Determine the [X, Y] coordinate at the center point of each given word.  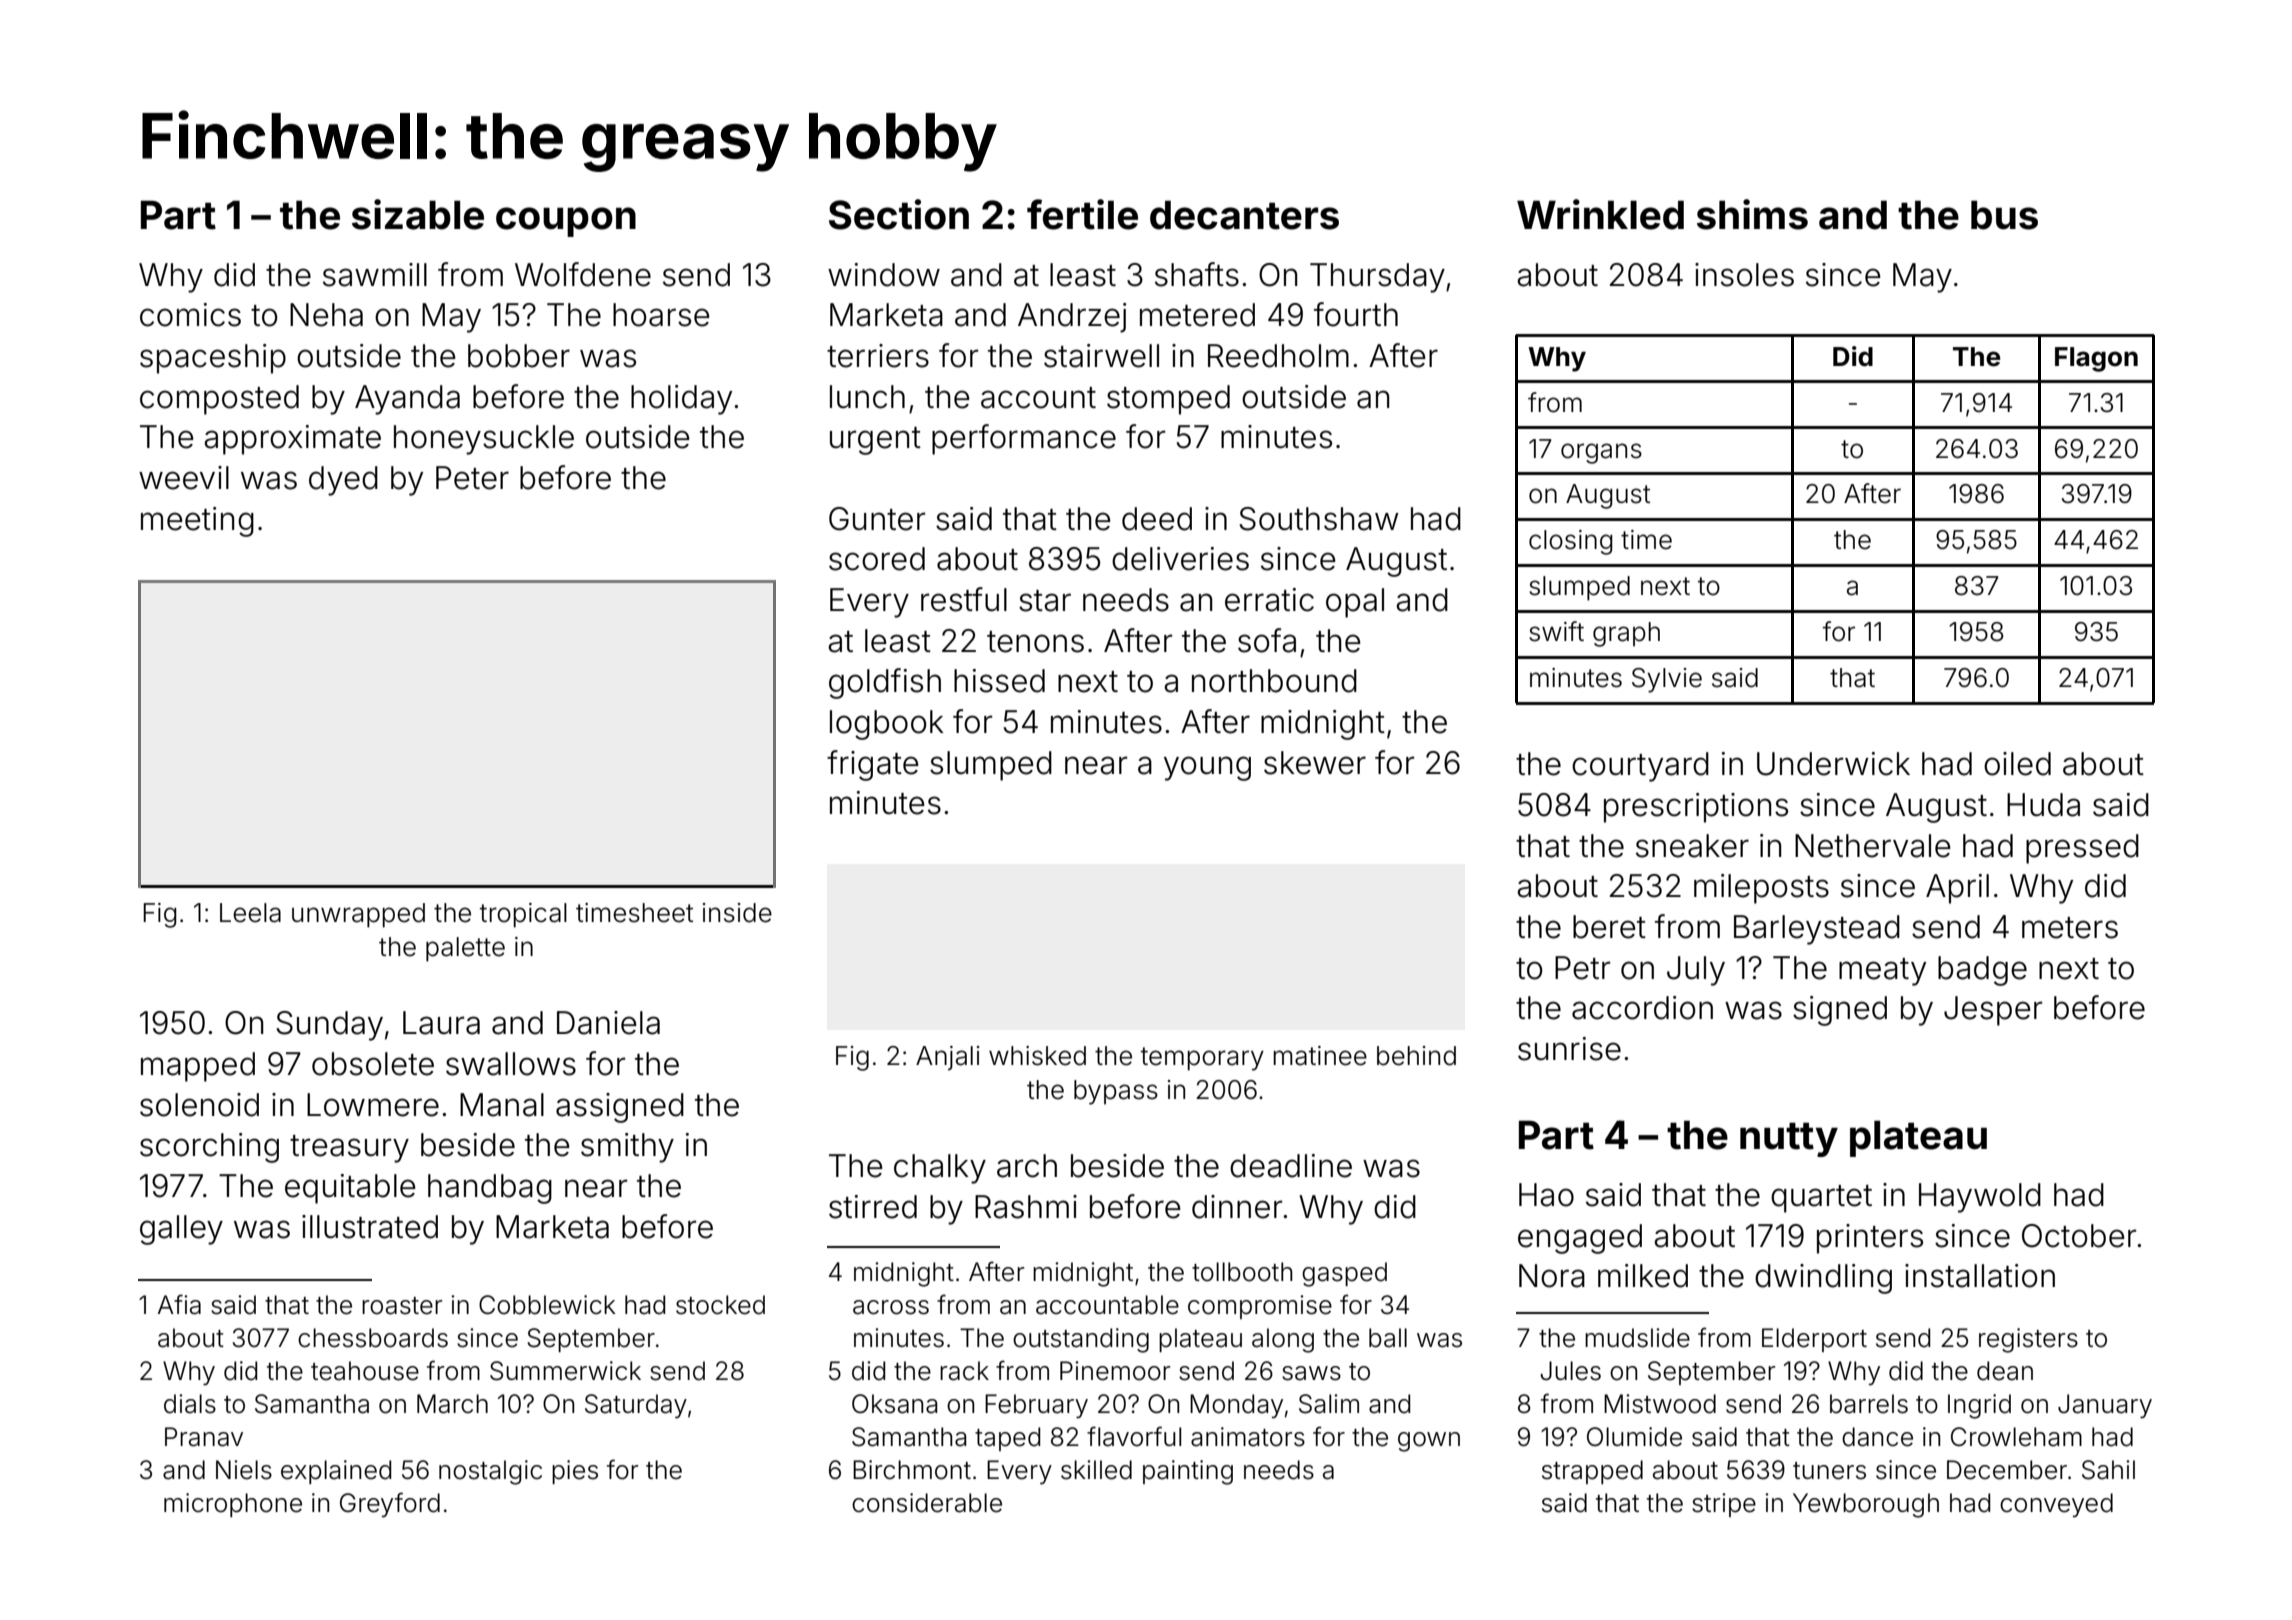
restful [964, 599]
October [2079, 1236]
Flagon [2096, 359]
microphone [233, 1505]
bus [2004, 215]
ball [1388, 1338]
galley [181, 1230]
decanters [1244, 215]
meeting [197, 522]
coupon [566, 222]
